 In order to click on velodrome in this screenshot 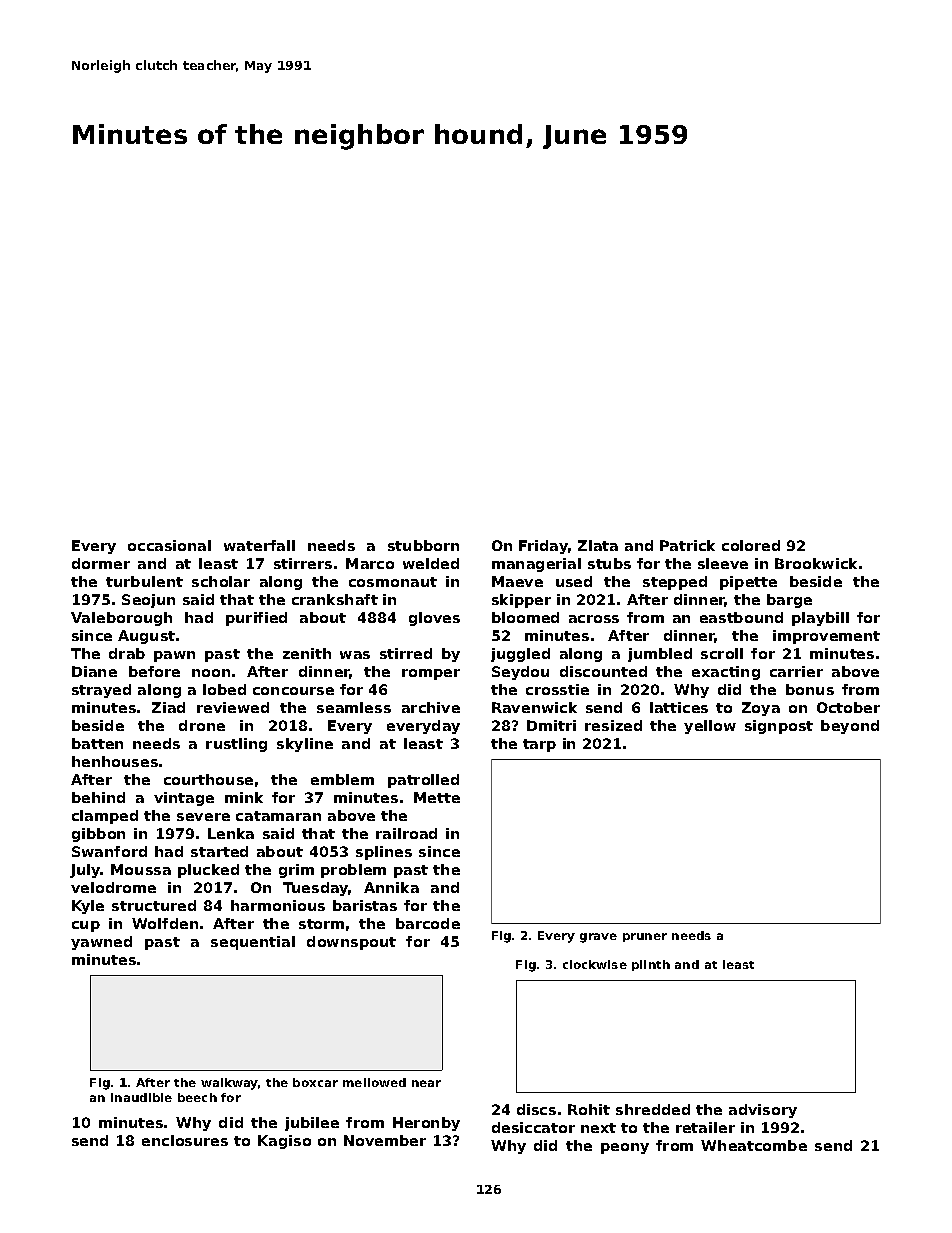, I will do `click(113, 887)`.
